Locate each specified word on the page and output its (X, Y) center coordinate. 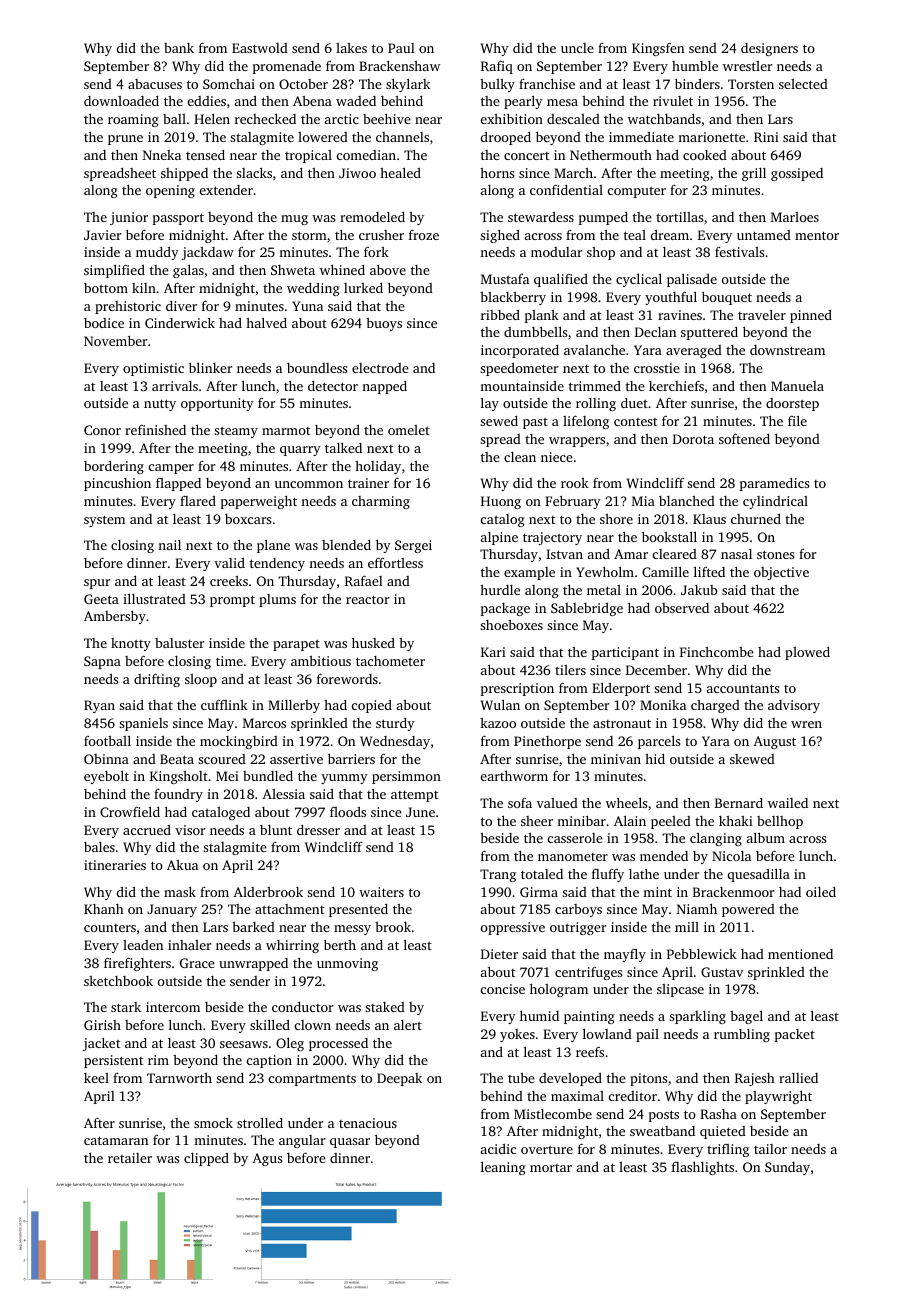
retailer (130, 1158)
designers (769, 49)
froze (424, 234)
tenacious (368, 1123)
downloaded (121, 101)
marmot (286, 431)
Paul (401, 48)
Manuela (797, 386)
